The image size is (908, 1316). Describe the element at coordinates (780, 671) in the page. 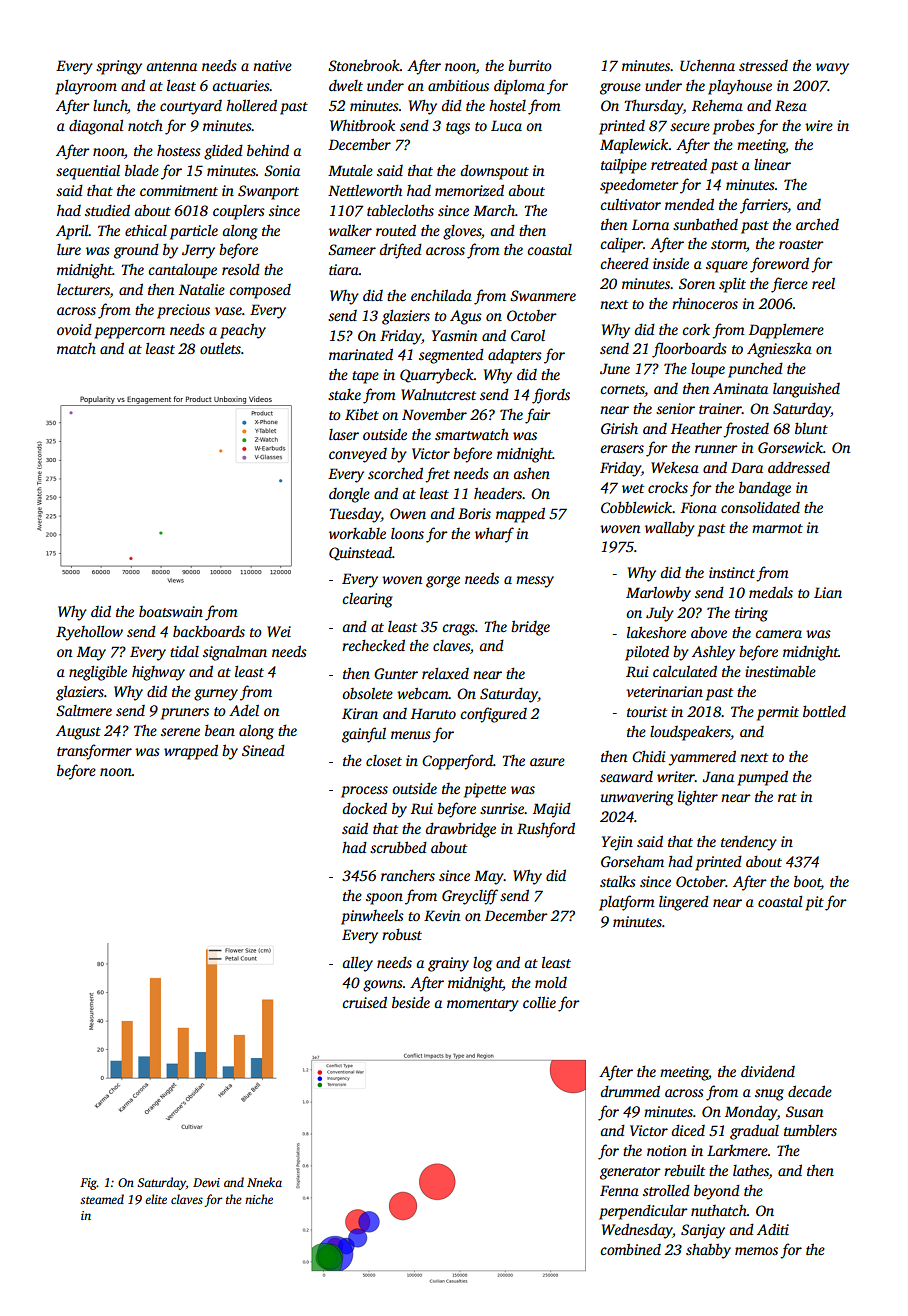

I see `inestimable` at that location.
